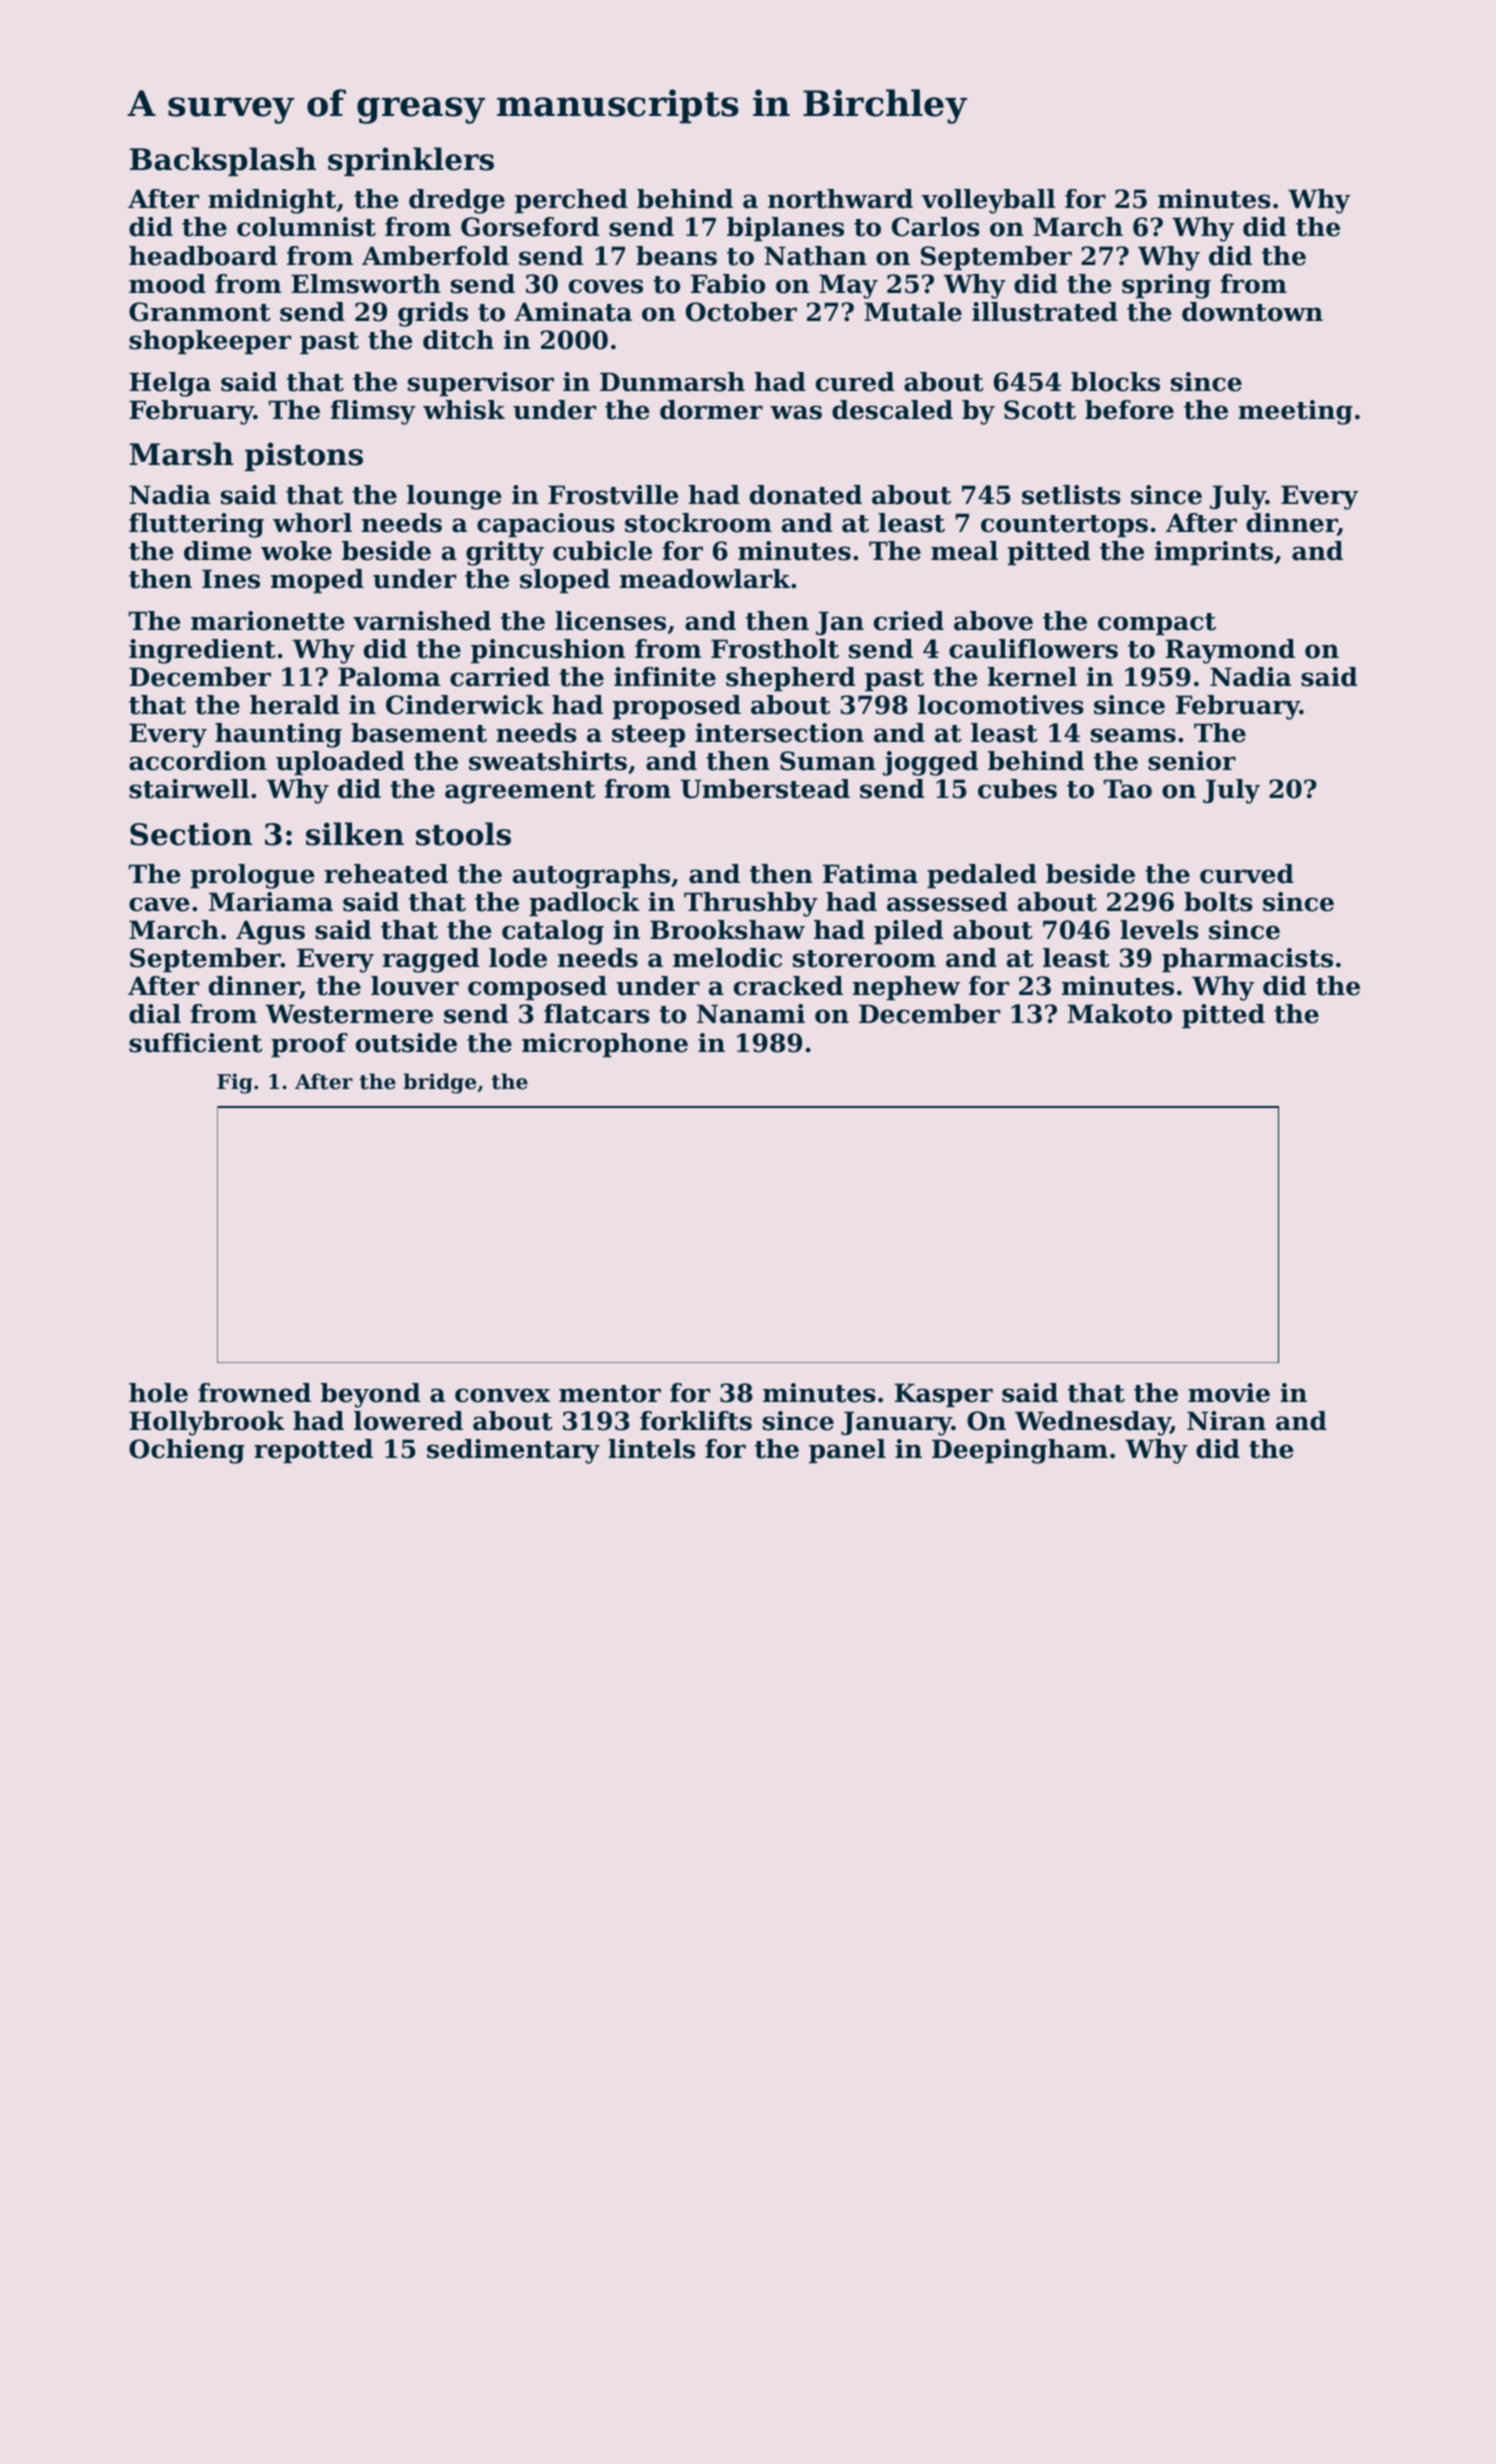 This page has width=1496, height=2464. Describe the element at coordinates (196, 525) in the page. I see `fluttering` at that location.
